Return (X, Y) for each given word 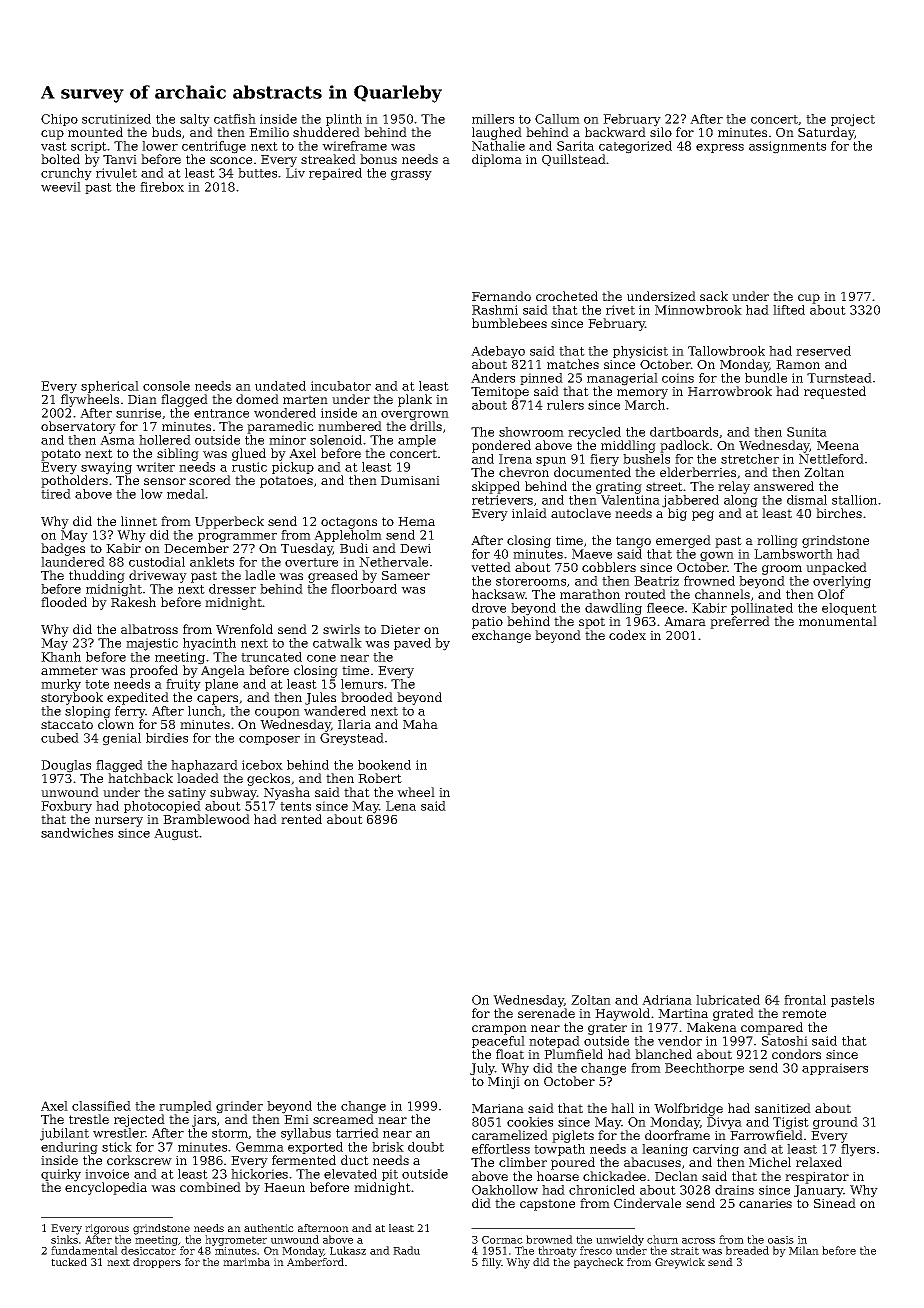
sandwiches (77, 833)
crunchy (66, 174)
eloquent (849, 609)
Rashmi (495, 310)
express (720, 148)
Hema (416, 521)
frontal (805, 1000)
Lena (401, 806)
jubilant (64, 1134)
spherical (110, 387)
